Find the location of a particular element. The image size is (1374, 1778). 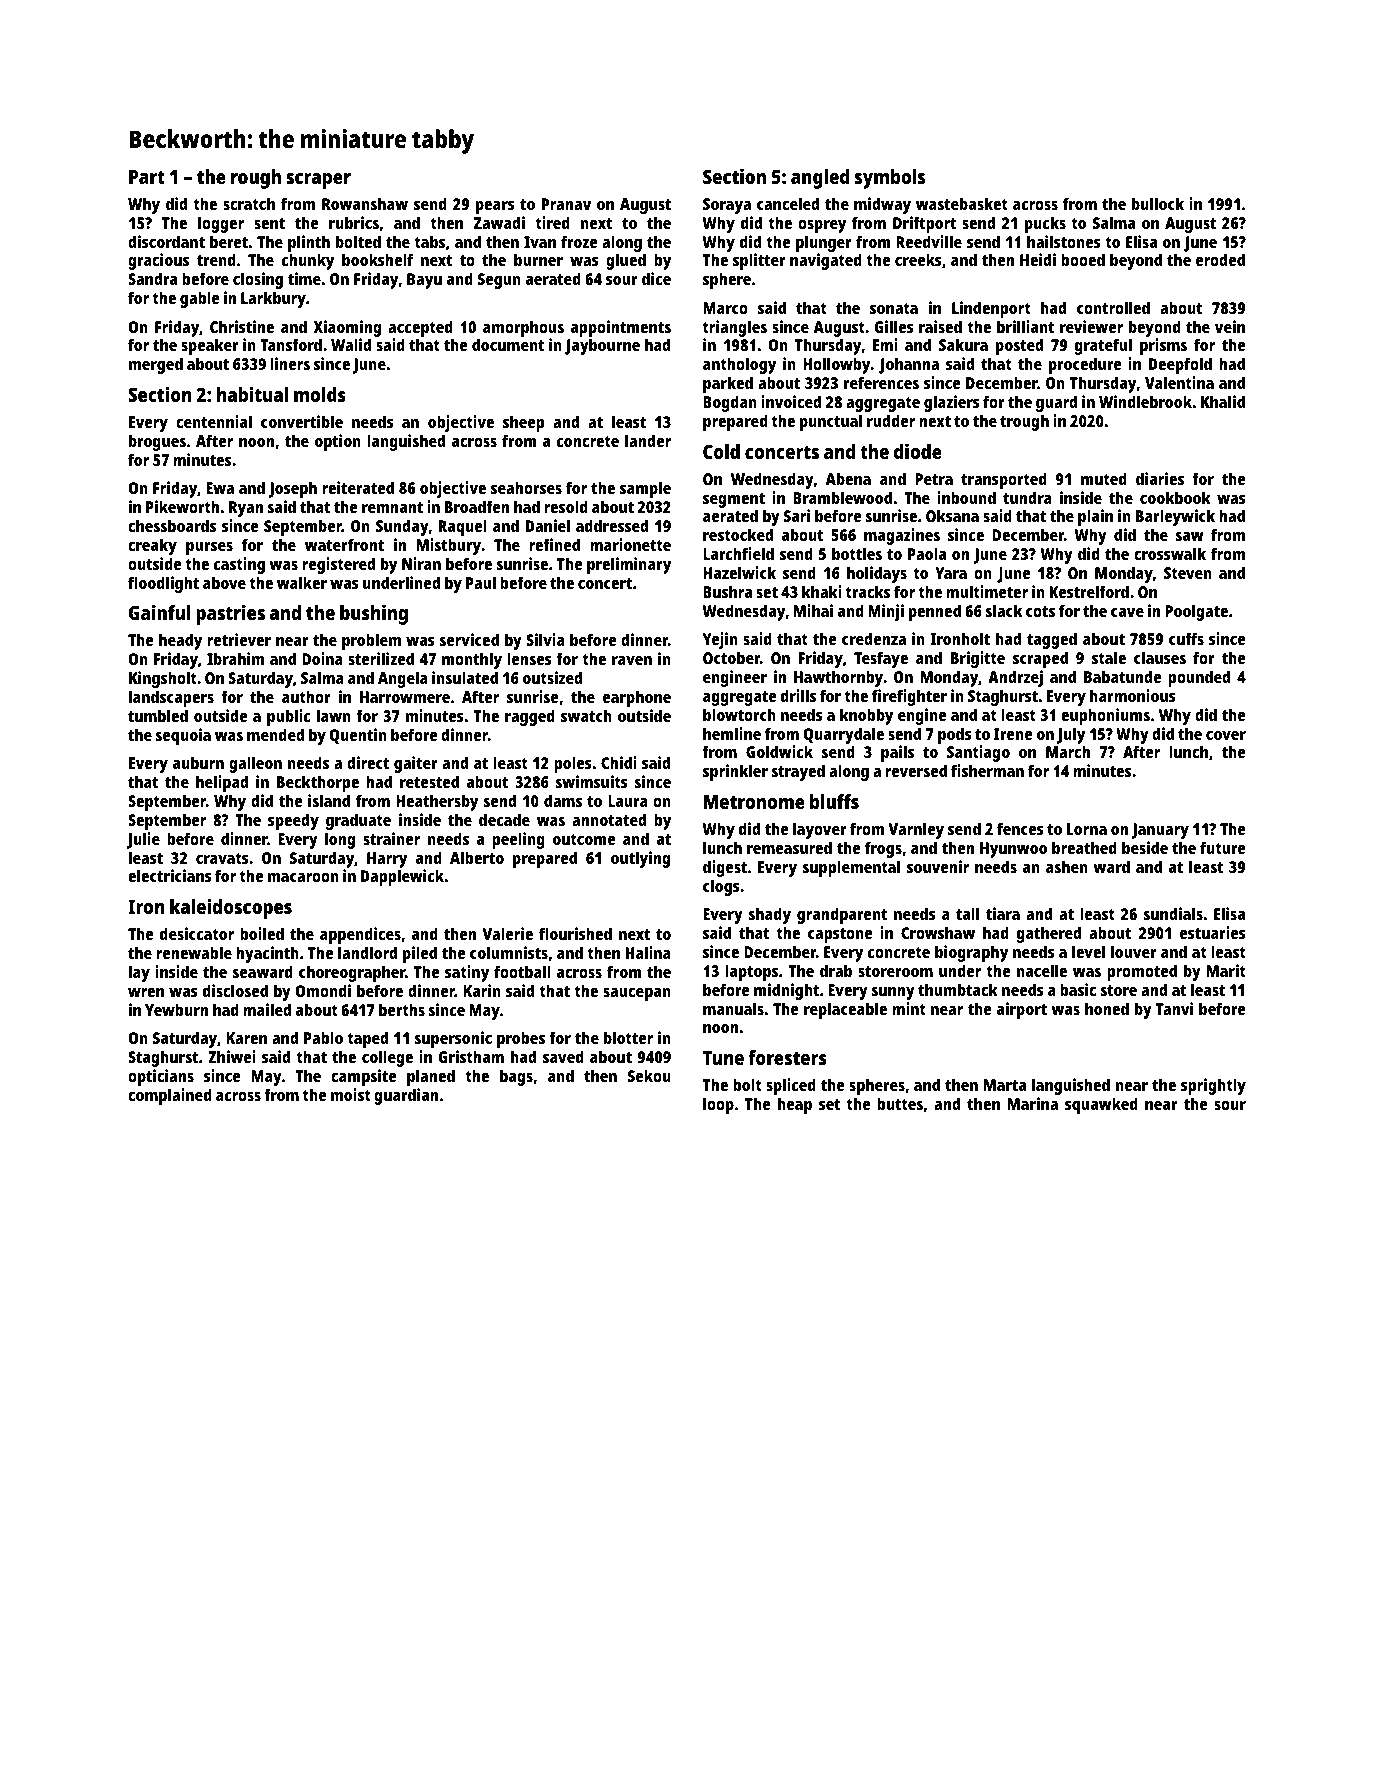

Broadfen is located at coordinates (477, 506).
